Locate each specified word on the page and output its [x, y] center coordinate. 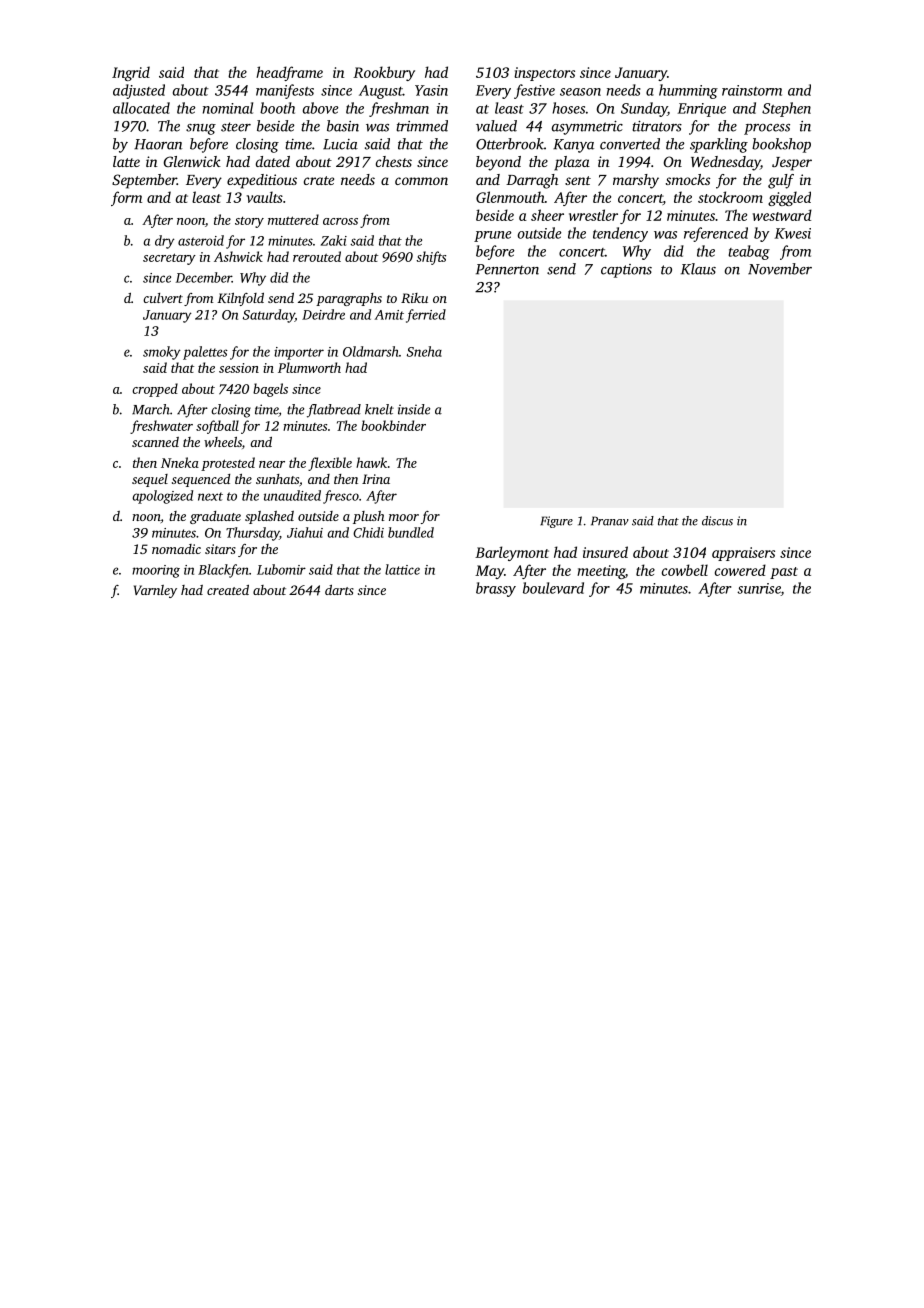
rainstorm [752, 90]
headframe [289, 73]
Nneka [180, 462]
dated [273, 161]
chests [394, 161]
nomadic [176, 549]
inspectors [544, 74]
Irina [376, 479]
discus [717, 521]
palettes [205, 353]
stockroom [730, 197]
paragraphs [349, 299]
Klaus [698, 269]
